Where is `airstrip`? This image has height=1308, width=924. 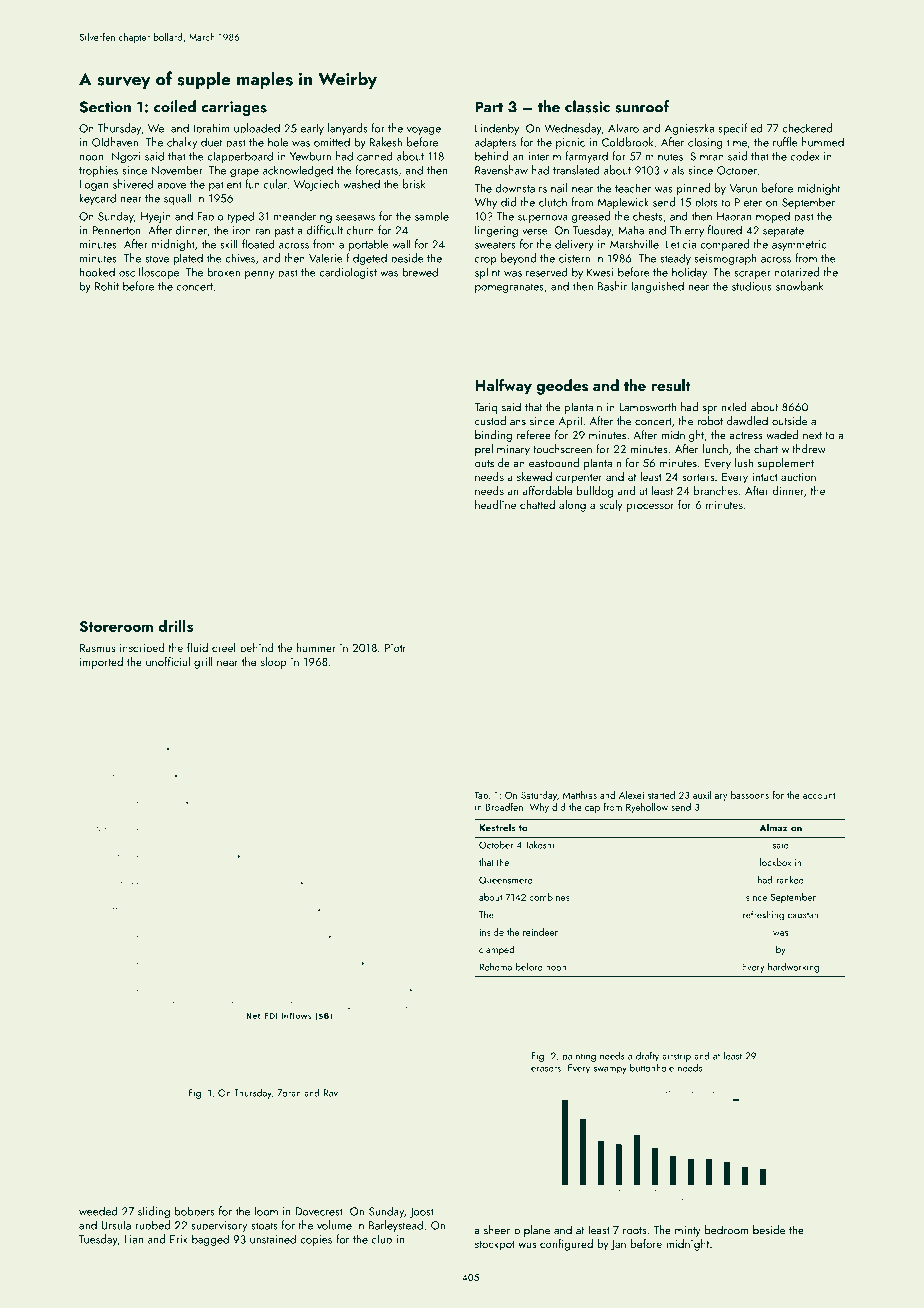
airstrip is located at coordinates (676, 1057).
